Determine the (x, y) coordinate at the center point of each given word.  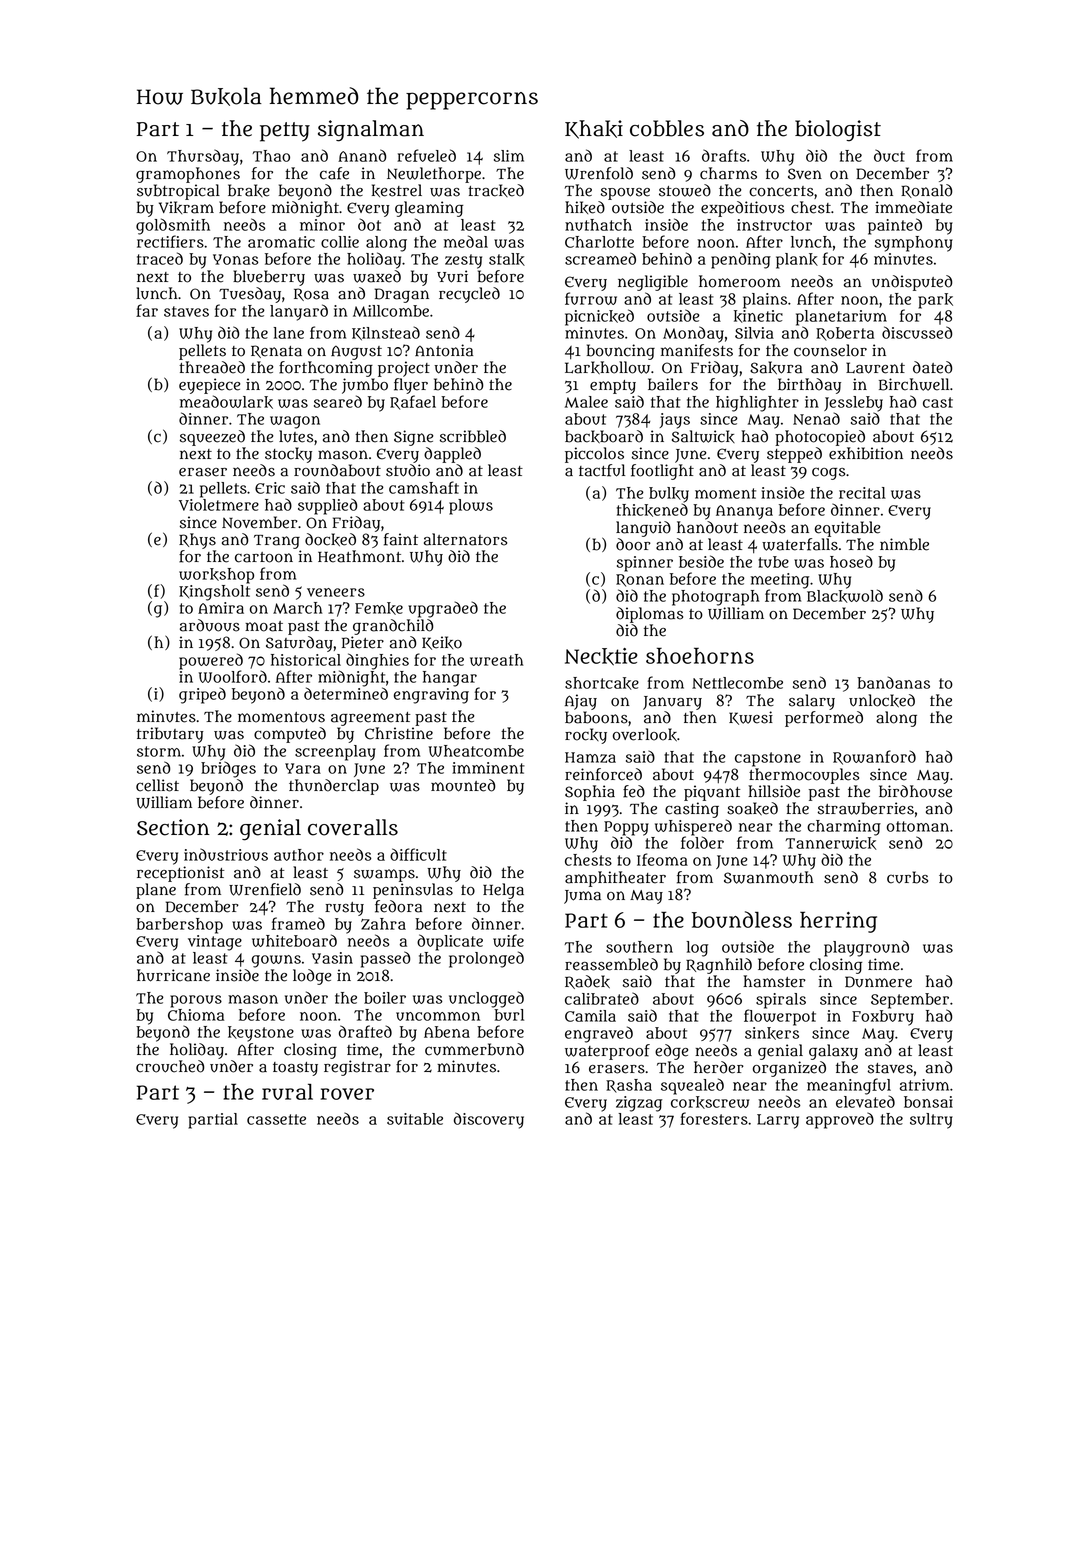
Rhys (197, 541)
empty (613, 387)
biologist (838, 131)
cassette (276, 1119)
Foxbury (883, 1018)
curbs (907, 877)
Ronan (640, 580)
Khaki (594, 129)
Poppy (626, 828)
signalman (371, 131)
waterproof (607, 1052)
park (935, 301)
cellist (157, 785)
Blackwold (845, 596)
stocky (288, 455)
